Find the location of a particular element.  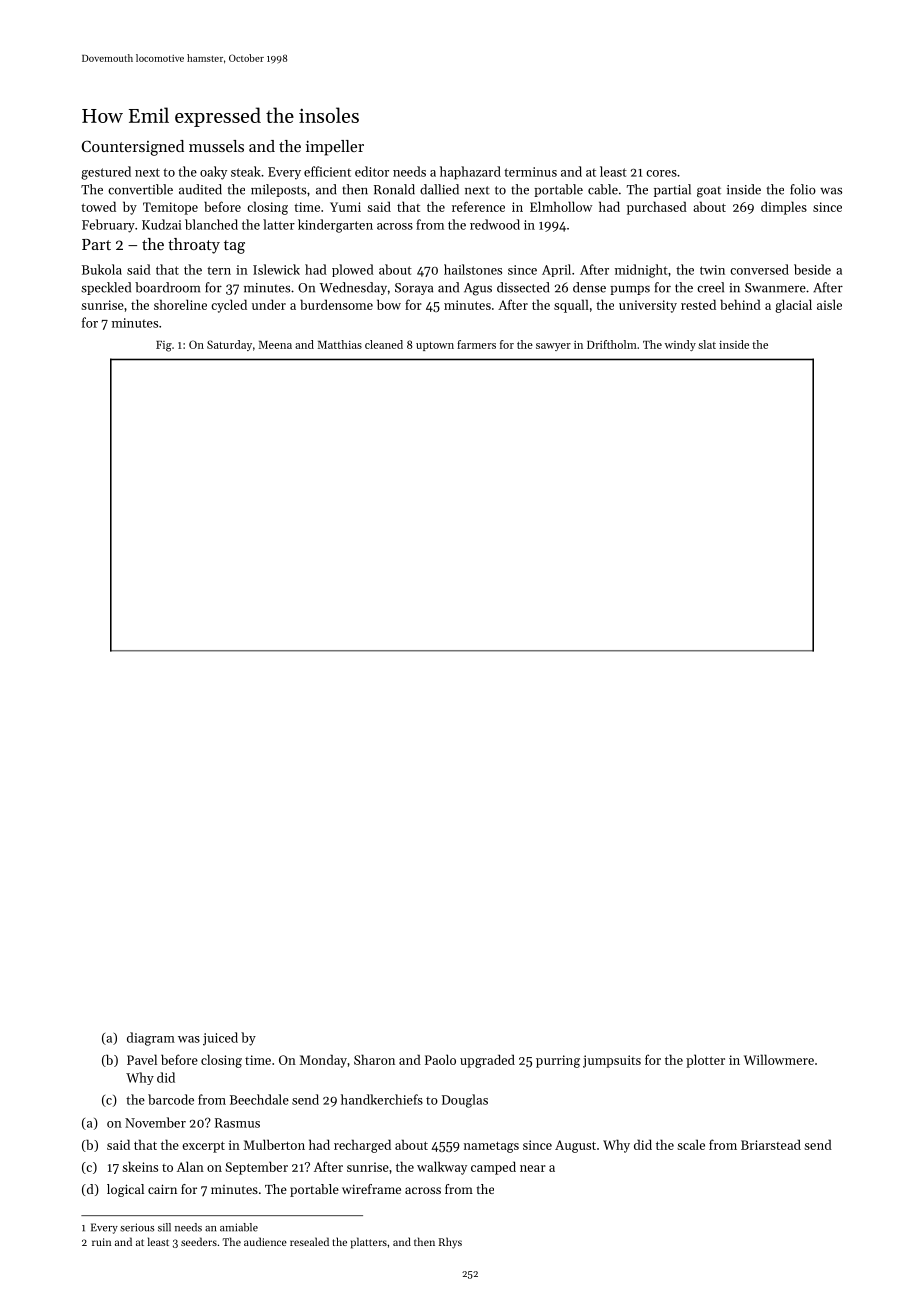

plotter is located at coordinates (705, 1061).
